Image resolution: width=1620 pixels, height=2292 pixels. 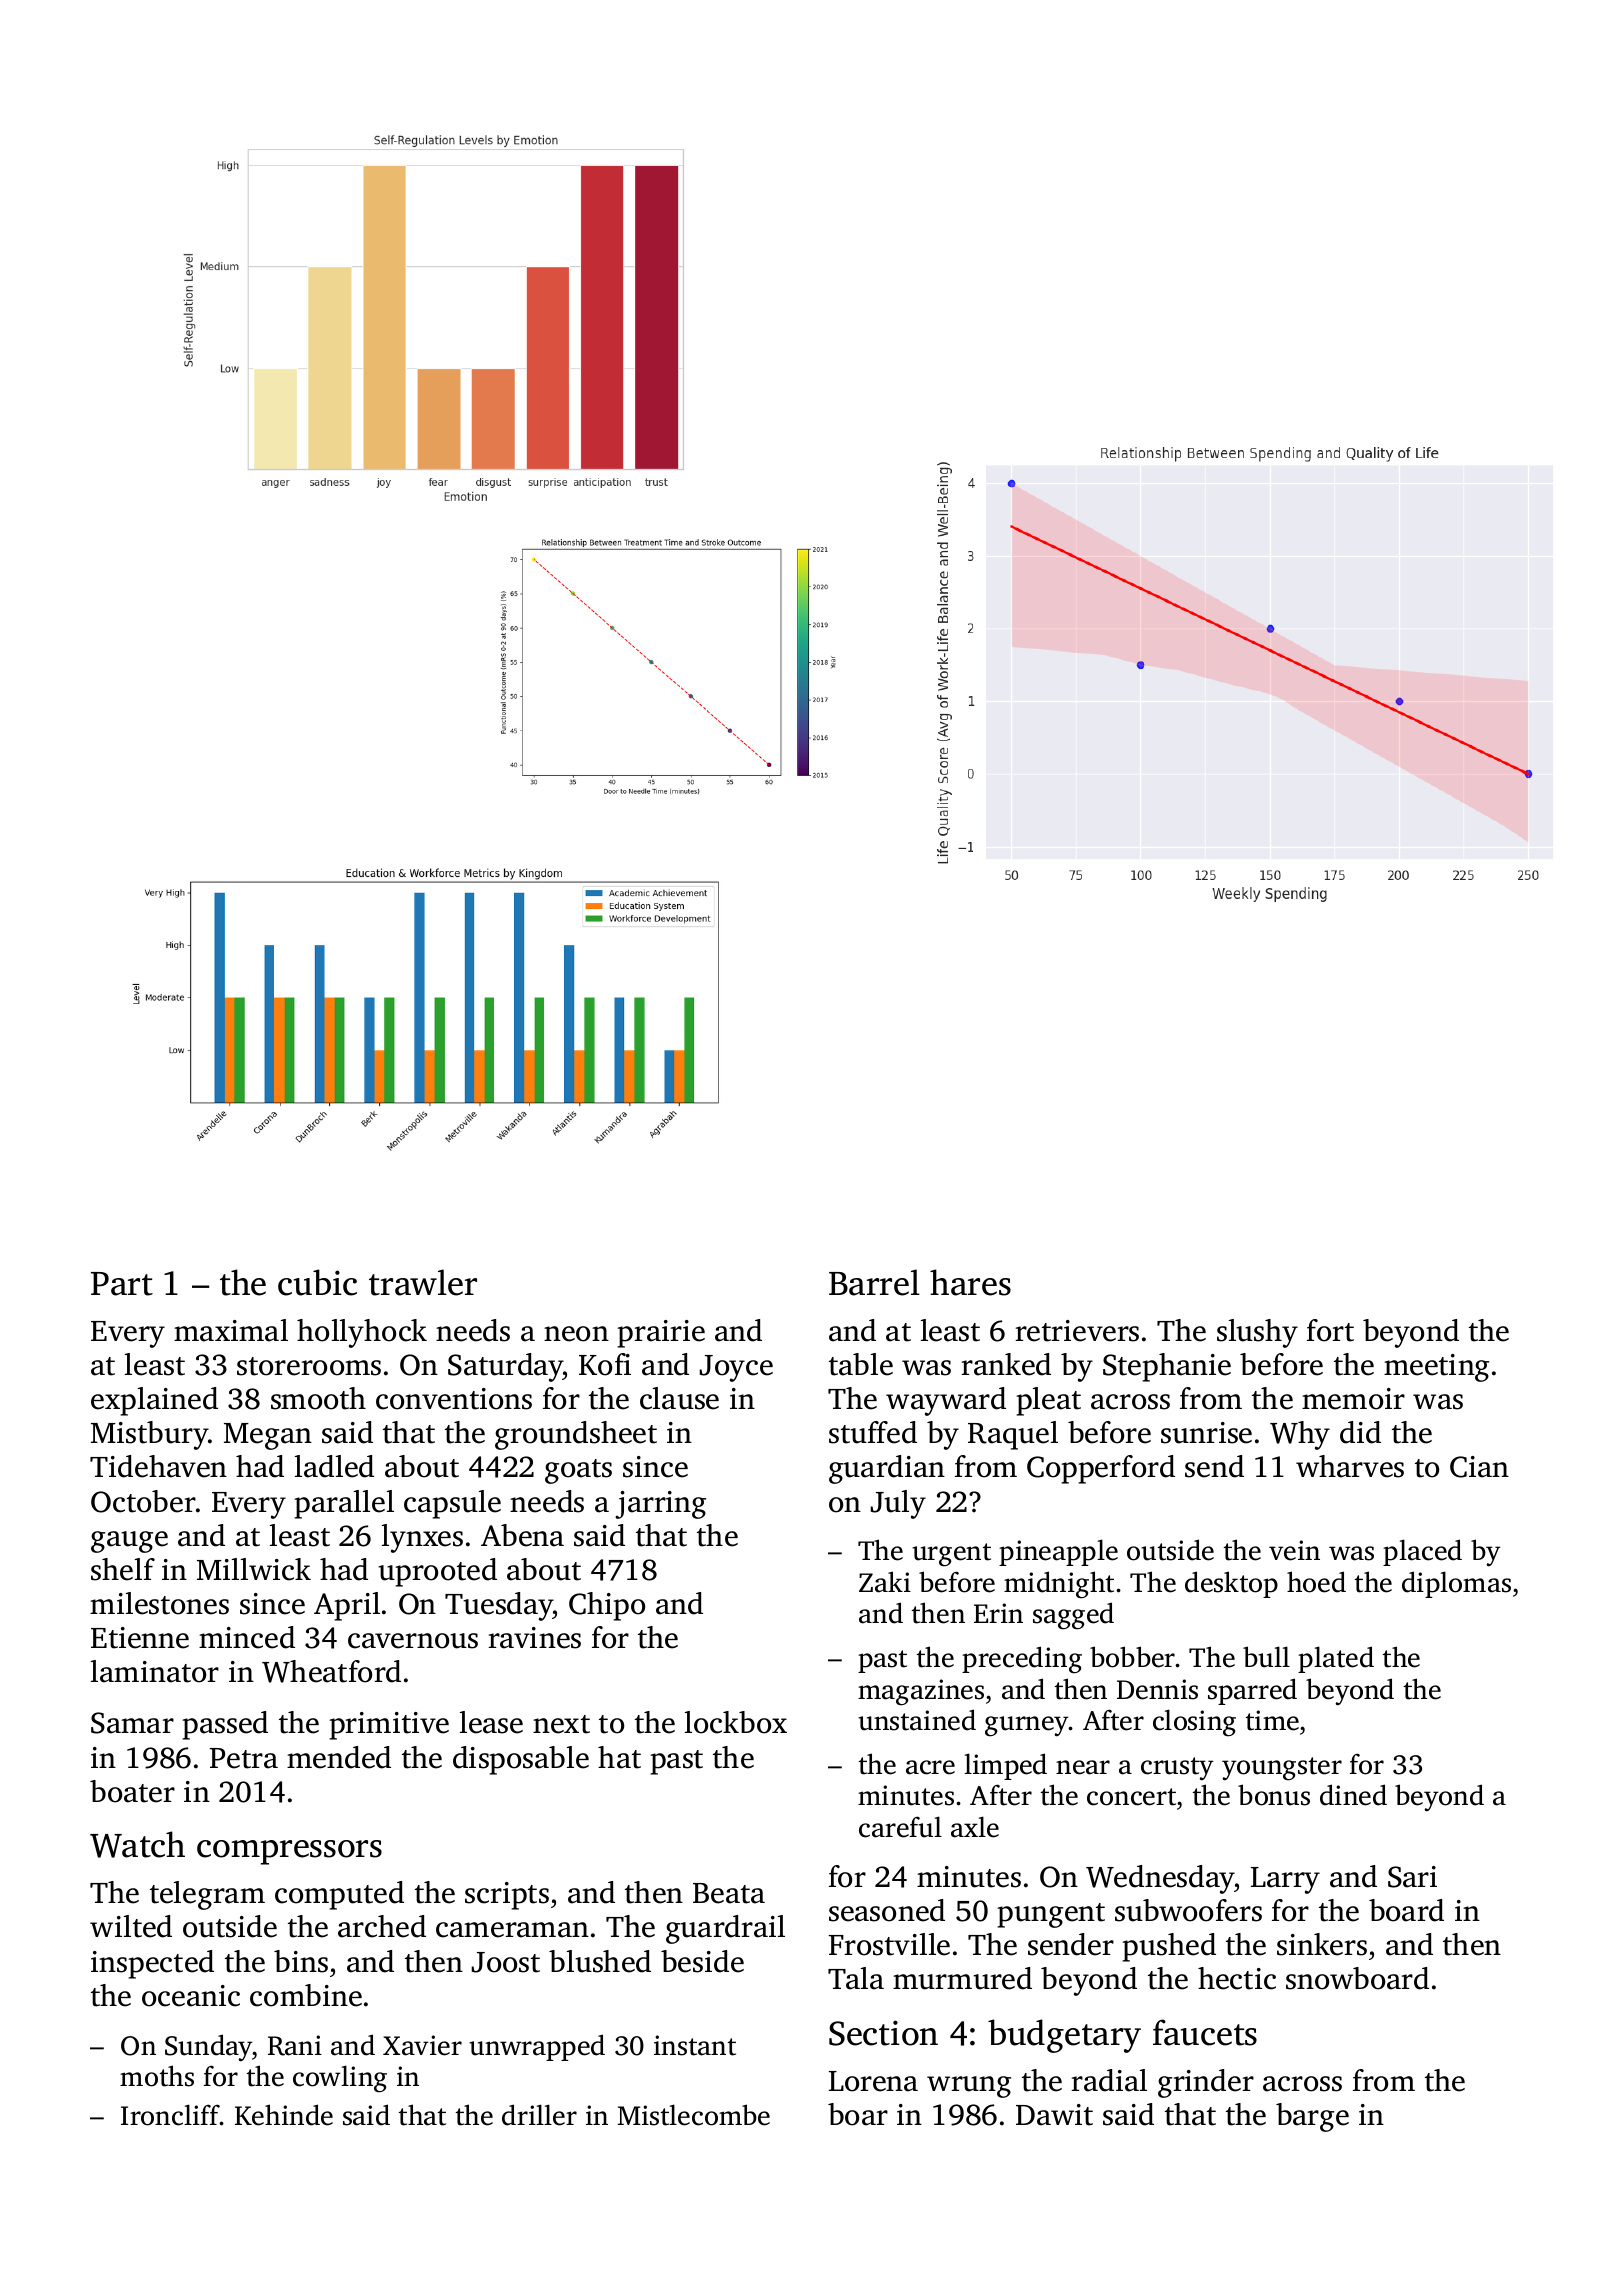 What do you see at coordinates (874, 1282) in the screenshot?
I see `Barrel` at bounding box center [874, 1282].
